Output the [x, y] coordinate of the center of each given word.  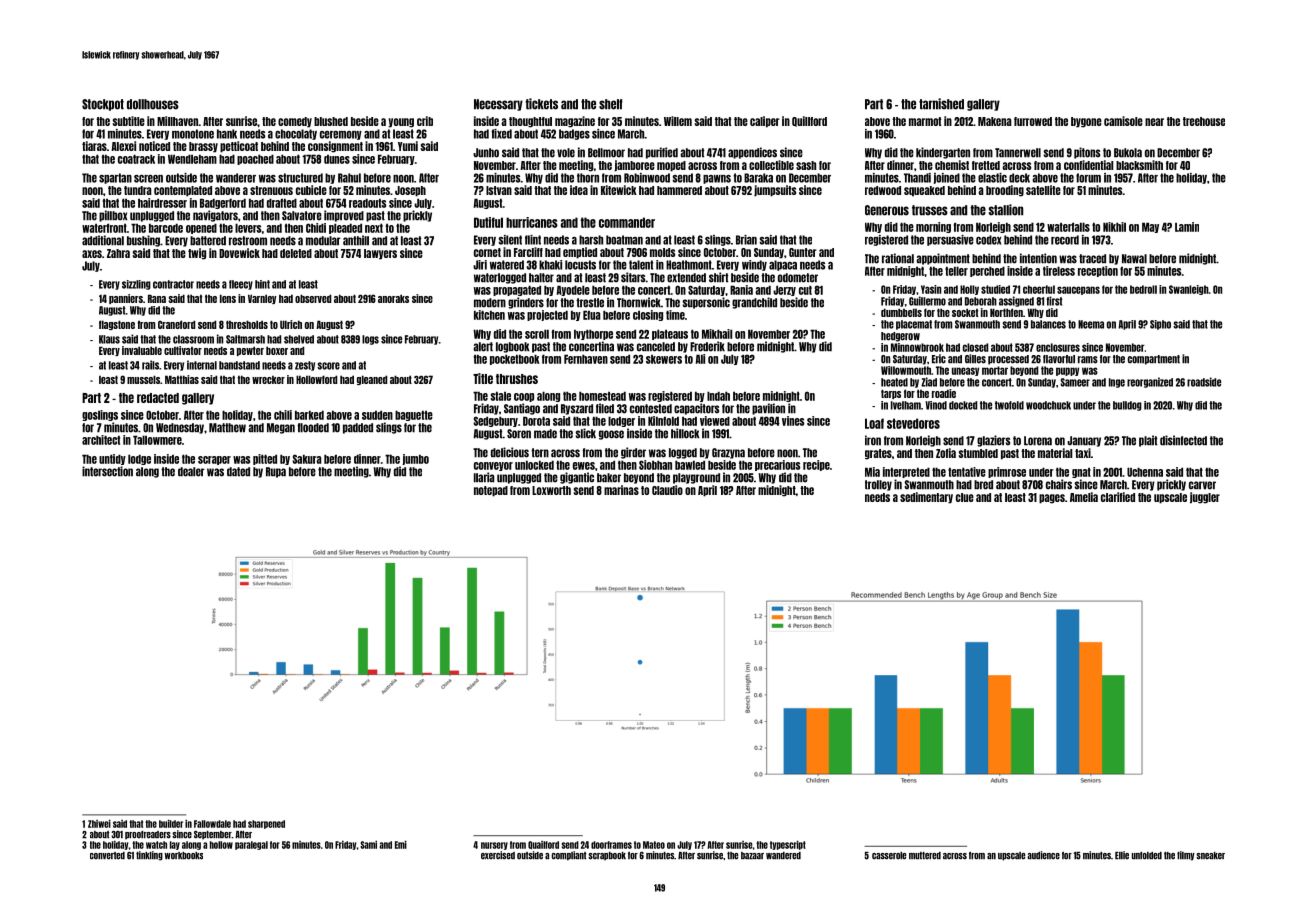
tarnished [941, 104]
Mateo [654, 845]
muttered [925, 856]
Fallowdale [212, 824]
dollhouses [153, 104]
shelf [611, 104]
